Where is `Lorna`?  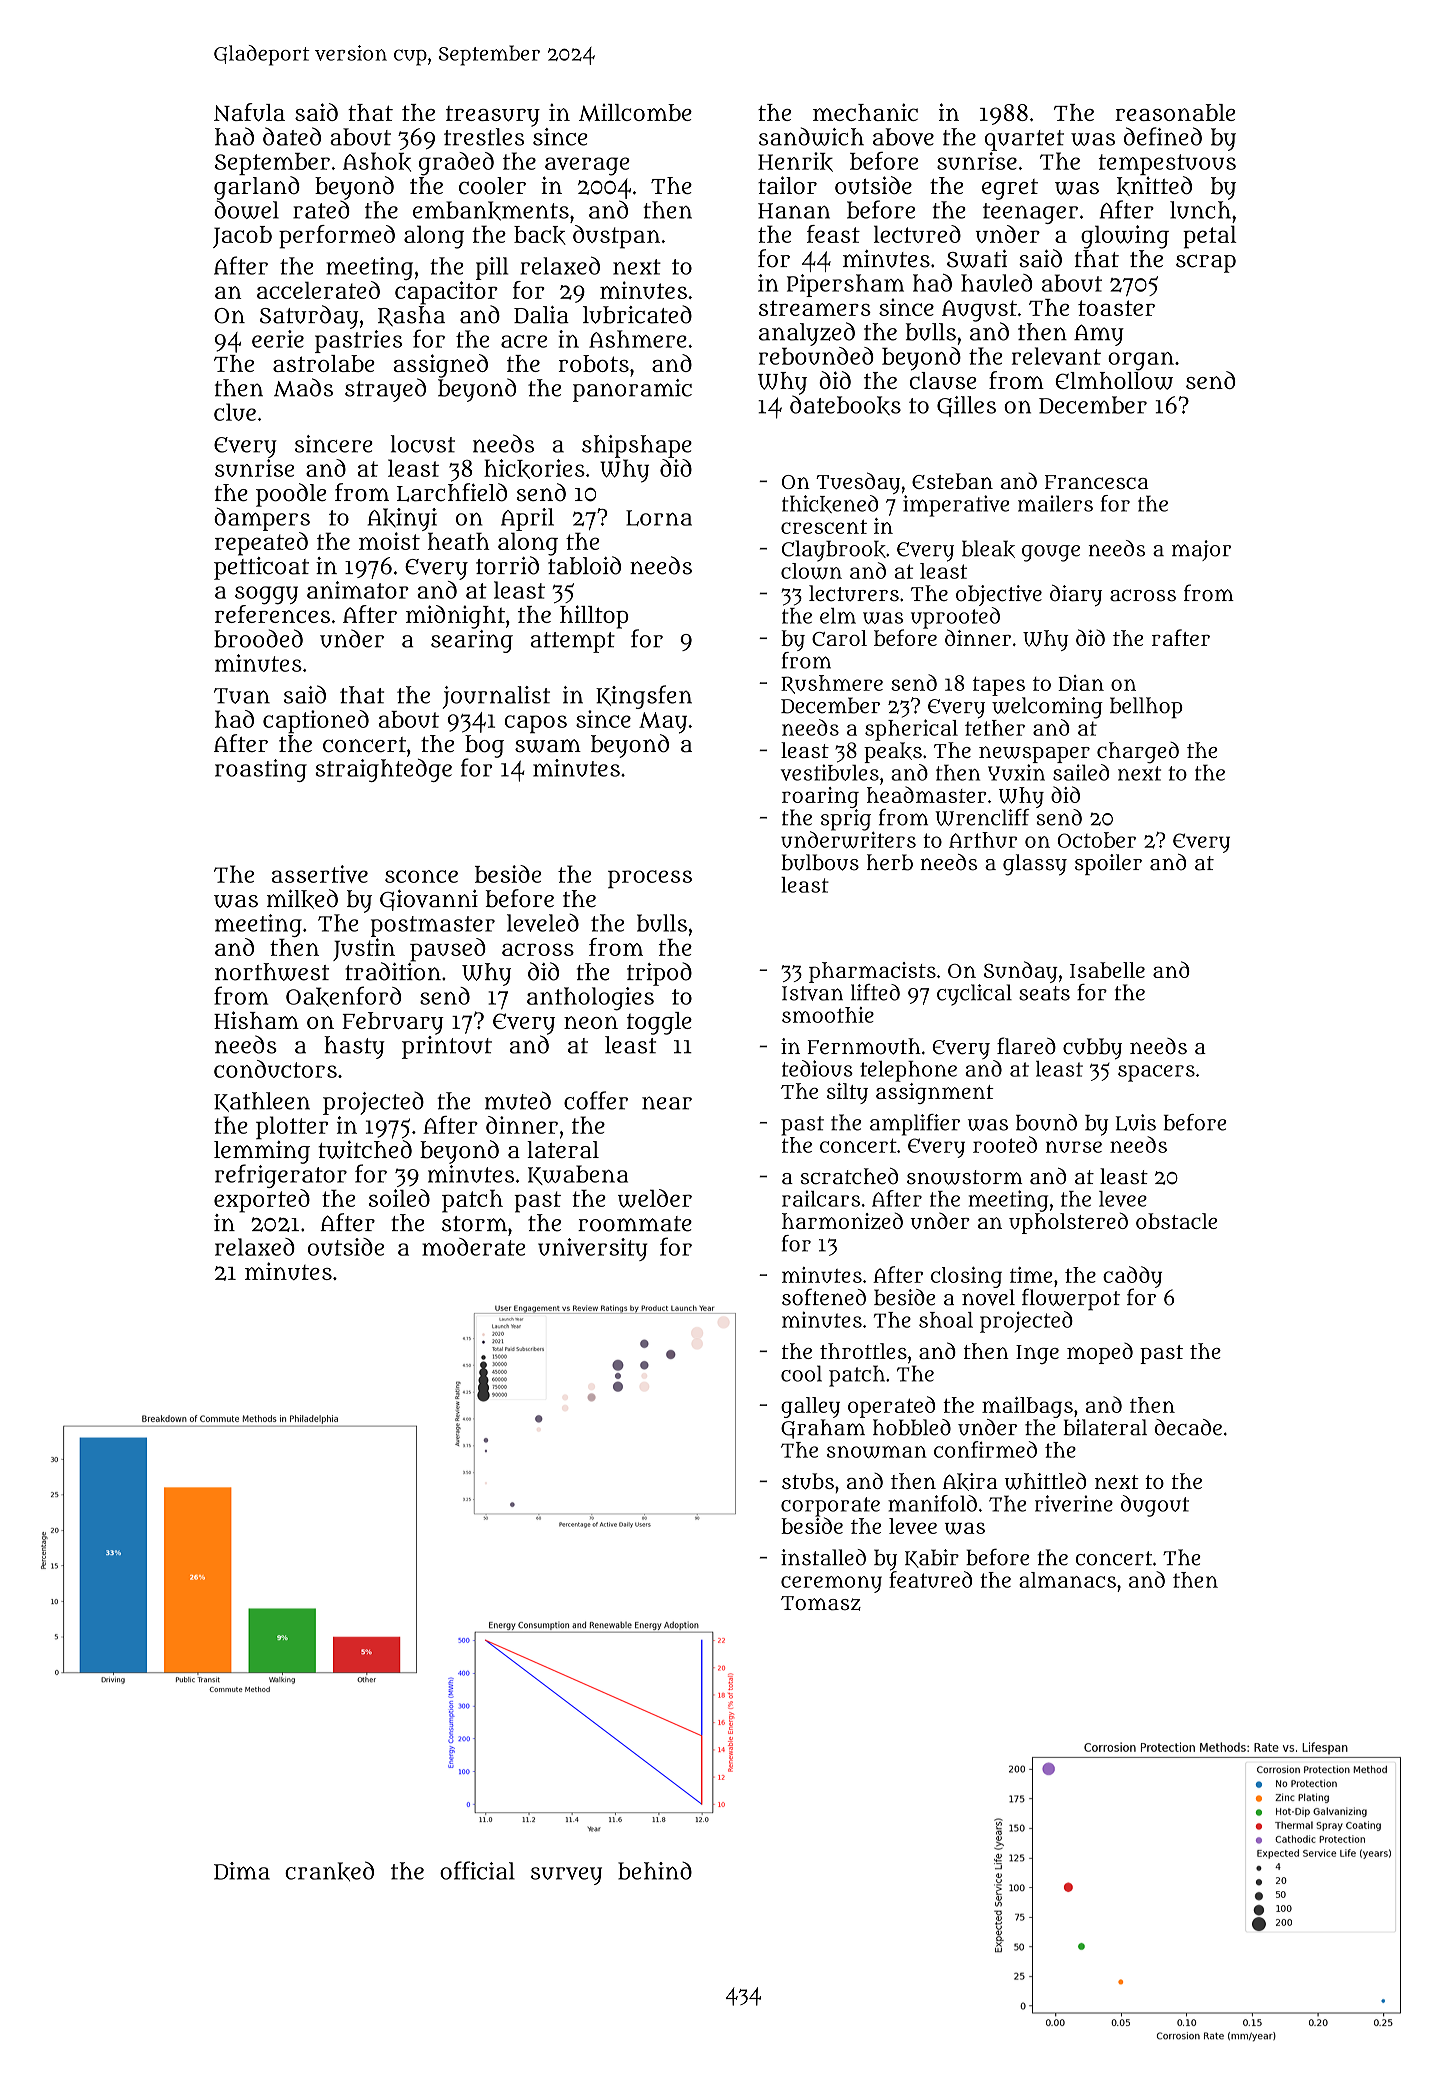 Lorna is located at coordinates (659, 518).
